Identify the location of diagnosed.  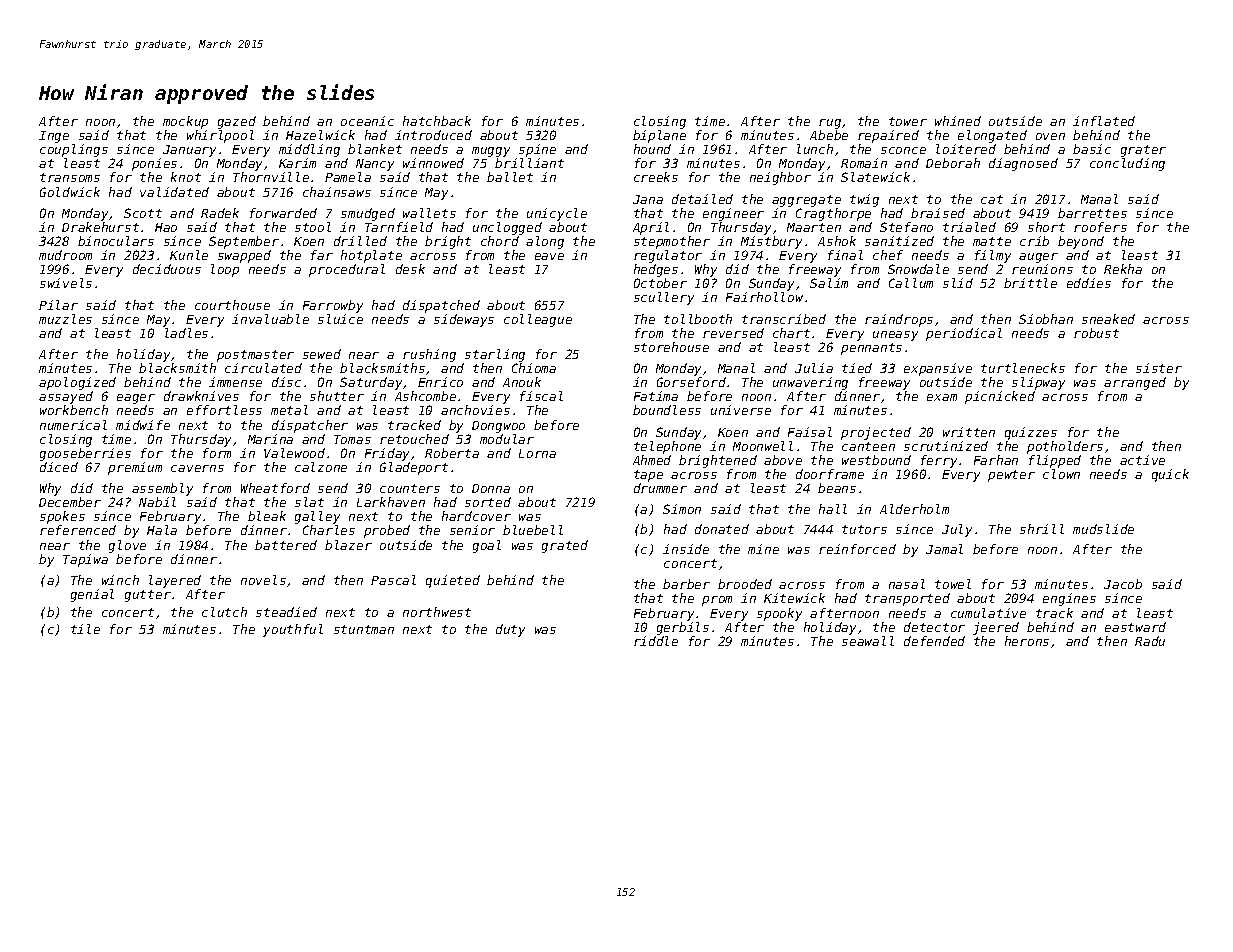
(1023, 164).
